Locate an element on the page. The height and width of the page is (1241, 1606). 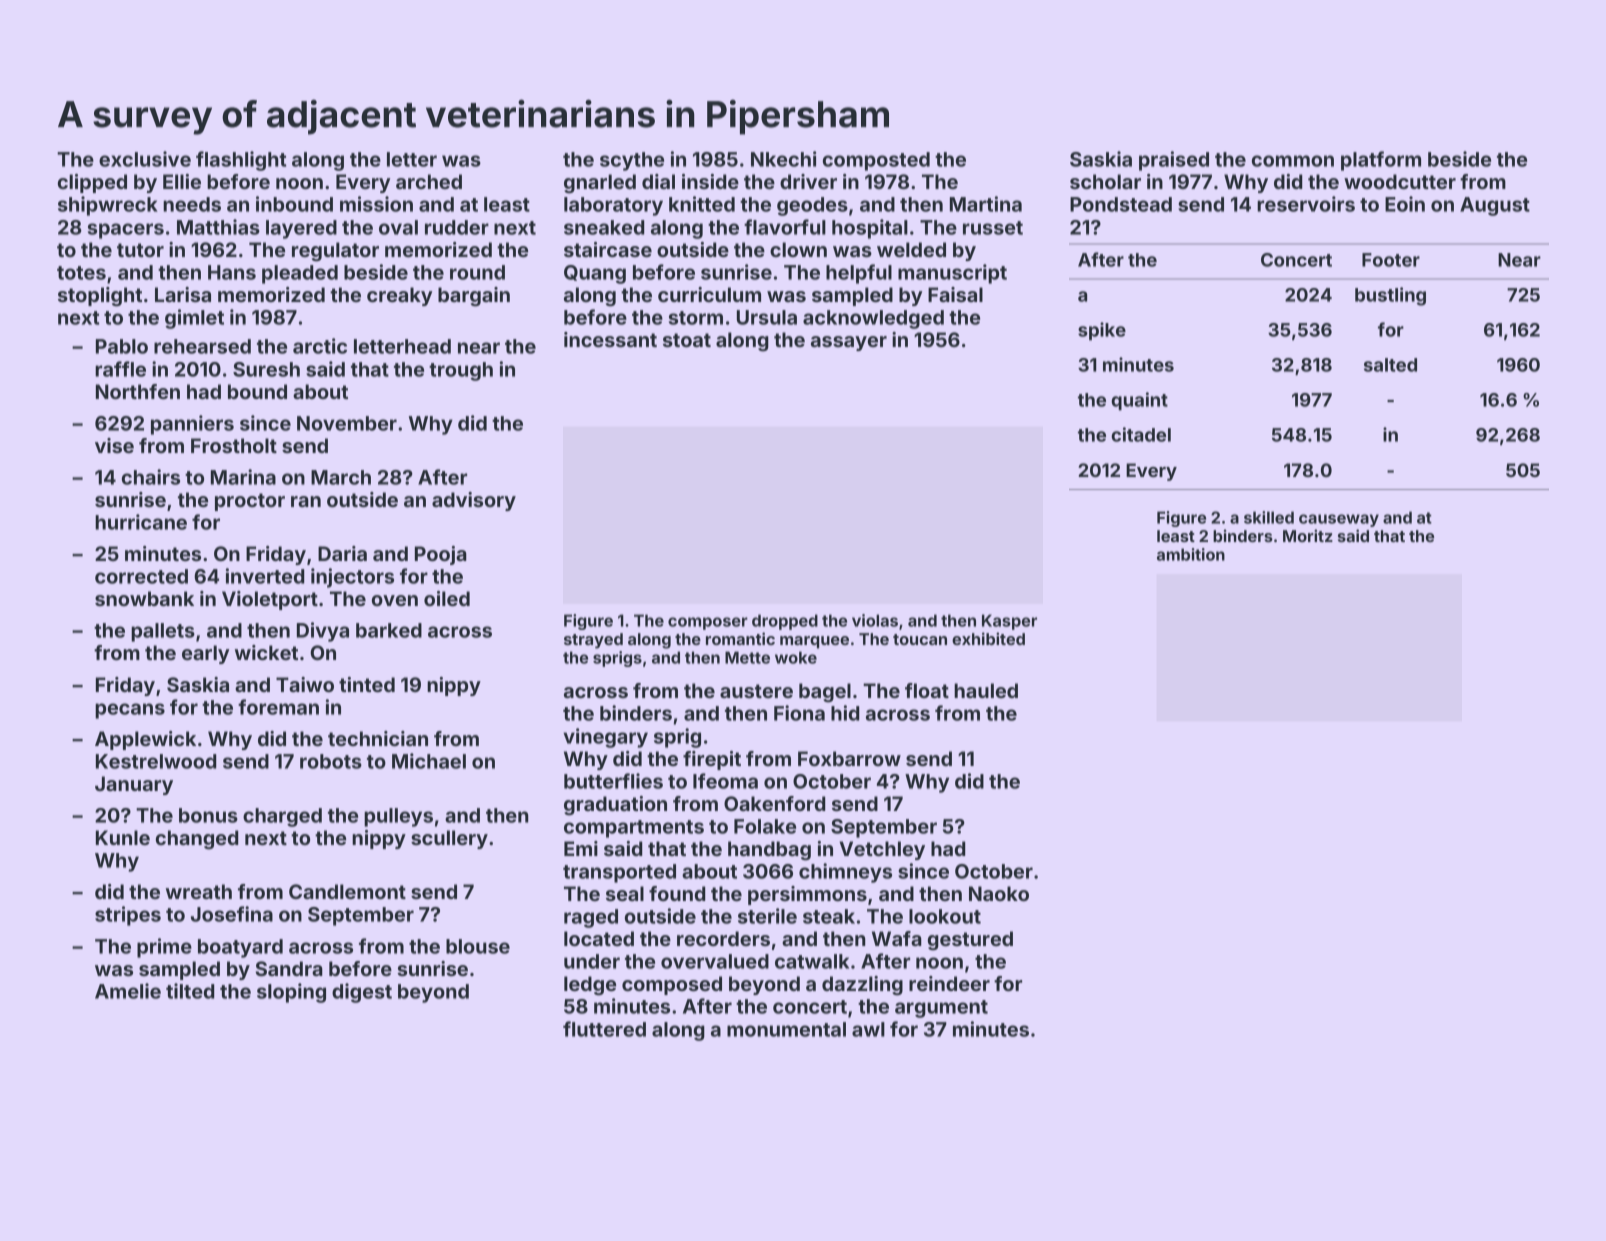
exhibited is located at coordinates (988, 638).
